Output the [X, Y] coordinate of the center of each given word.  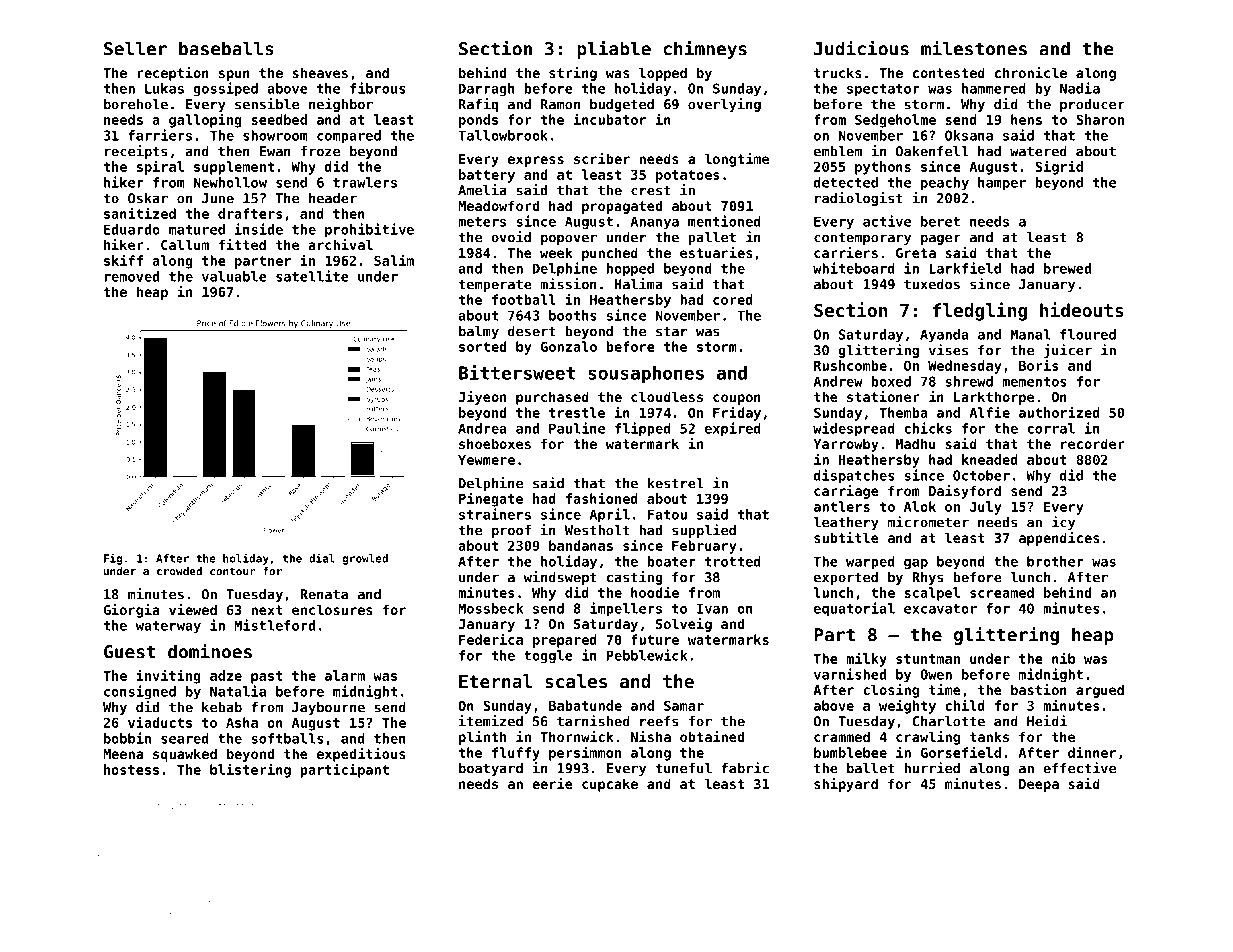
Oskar [148, 198]
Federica [491, 639]
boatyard [491, 769]
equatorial [854, 609]
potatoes [688, 176]
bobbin [127, 738]
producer [1092, 105]
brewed [1067, 268]
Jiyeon [482, 398]
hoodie [655, 592]
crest [651, 190]
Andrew [838, 381]
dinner [1092, 752]
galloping [205, 120]
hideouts [1081, 309]
